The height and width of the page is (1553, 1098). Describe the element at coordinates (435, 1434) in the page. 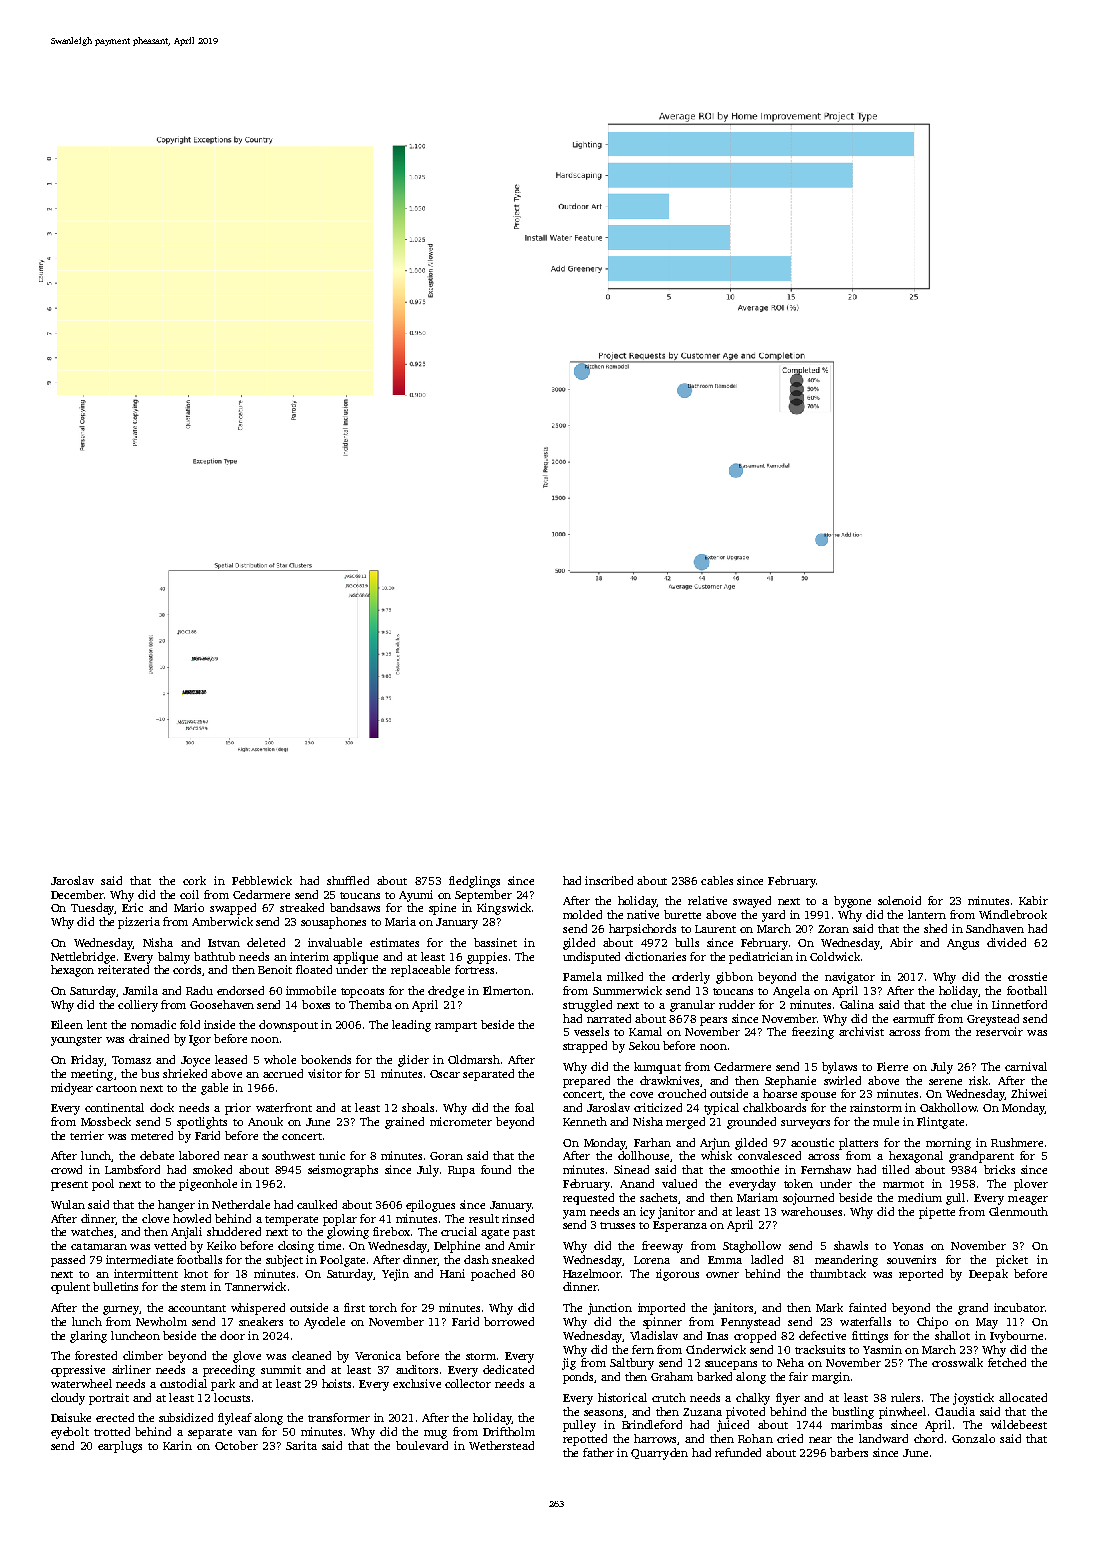

I see `mug` at that location.
